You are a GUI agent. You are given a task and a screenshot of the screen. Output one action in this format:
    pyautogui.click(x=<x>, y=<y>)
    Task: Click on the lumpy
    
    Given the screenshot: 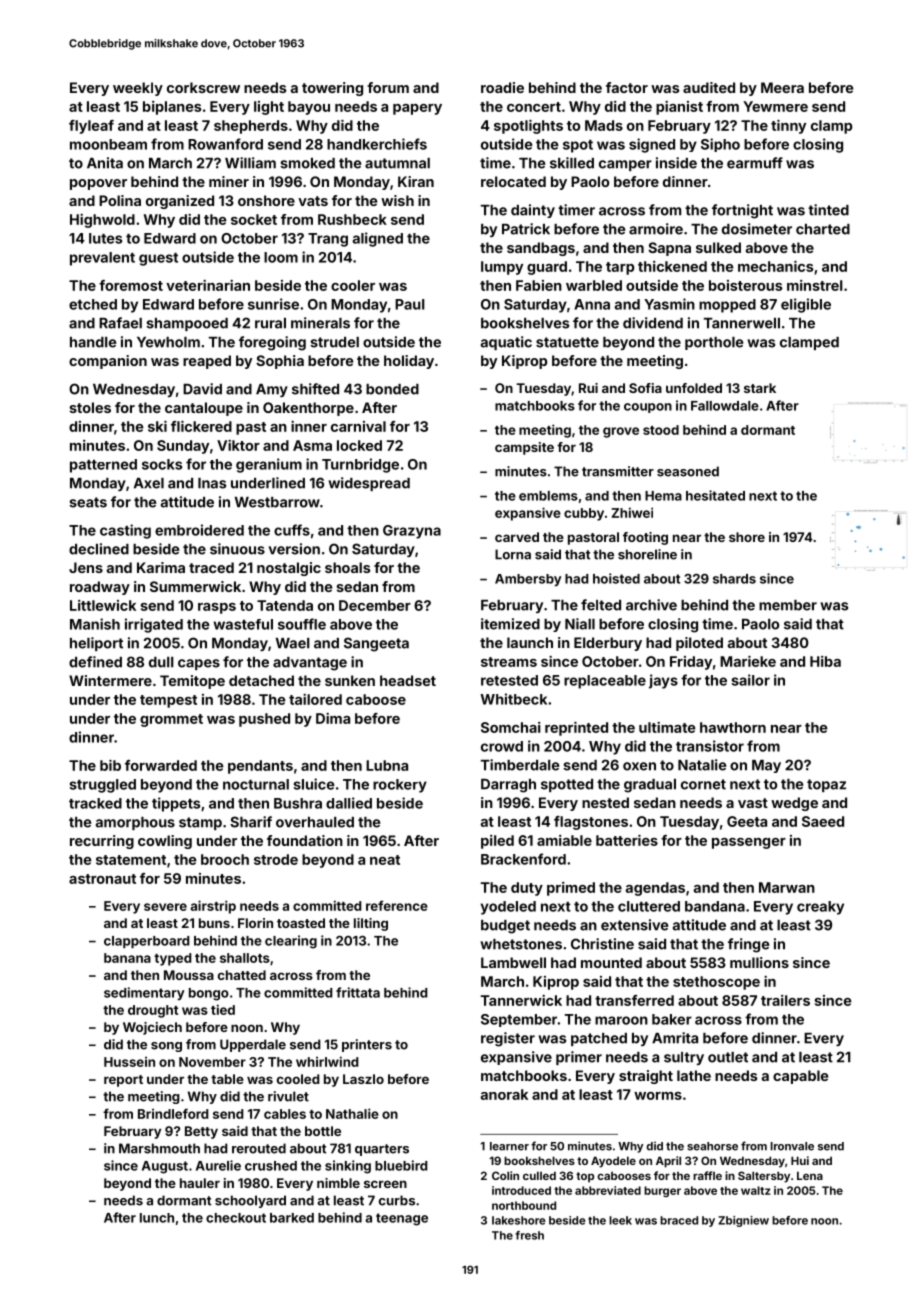 What is the action you would take?
    pyautogui.click(x=502, y=268)
